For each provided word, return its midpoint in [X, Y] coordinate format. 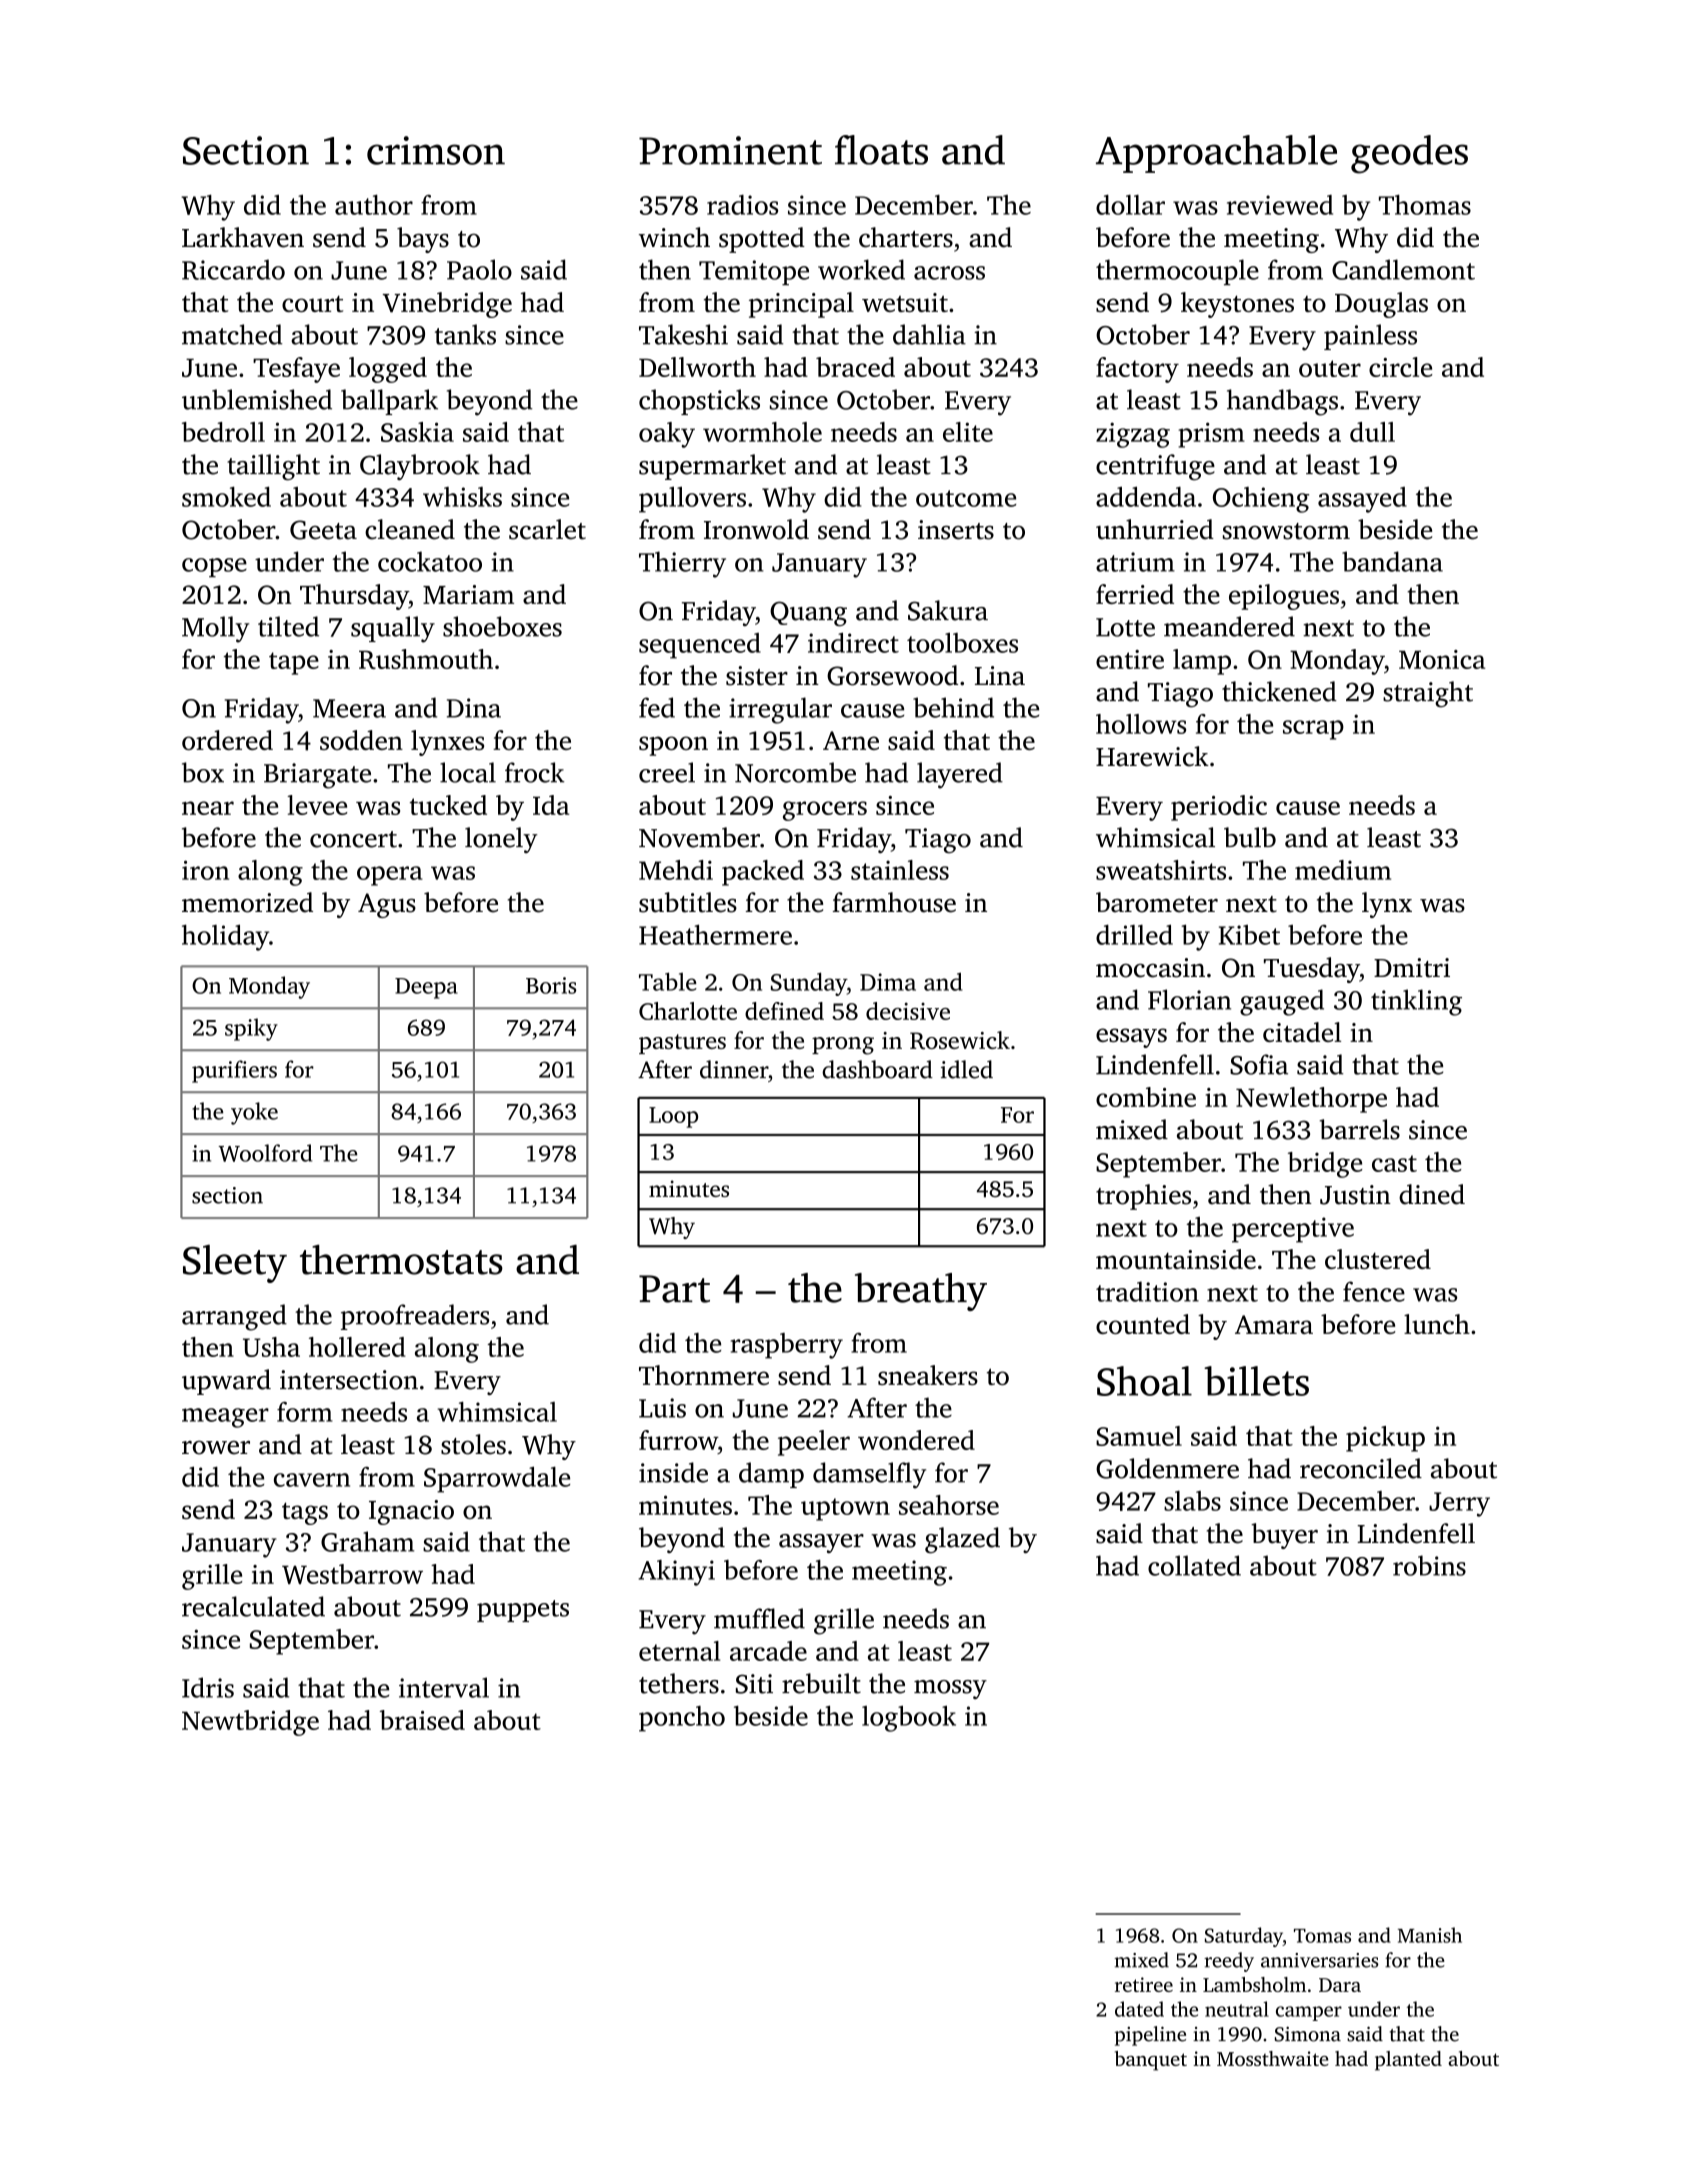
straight [1428, 694]
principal [801, 305]
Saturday [1244, 1937]
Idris [208, 1687]
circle [1400, 367]
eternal [679, 1651]
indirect [853, 642]
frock [534, 772]
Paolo [479, 269]
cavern [312, 1480]
